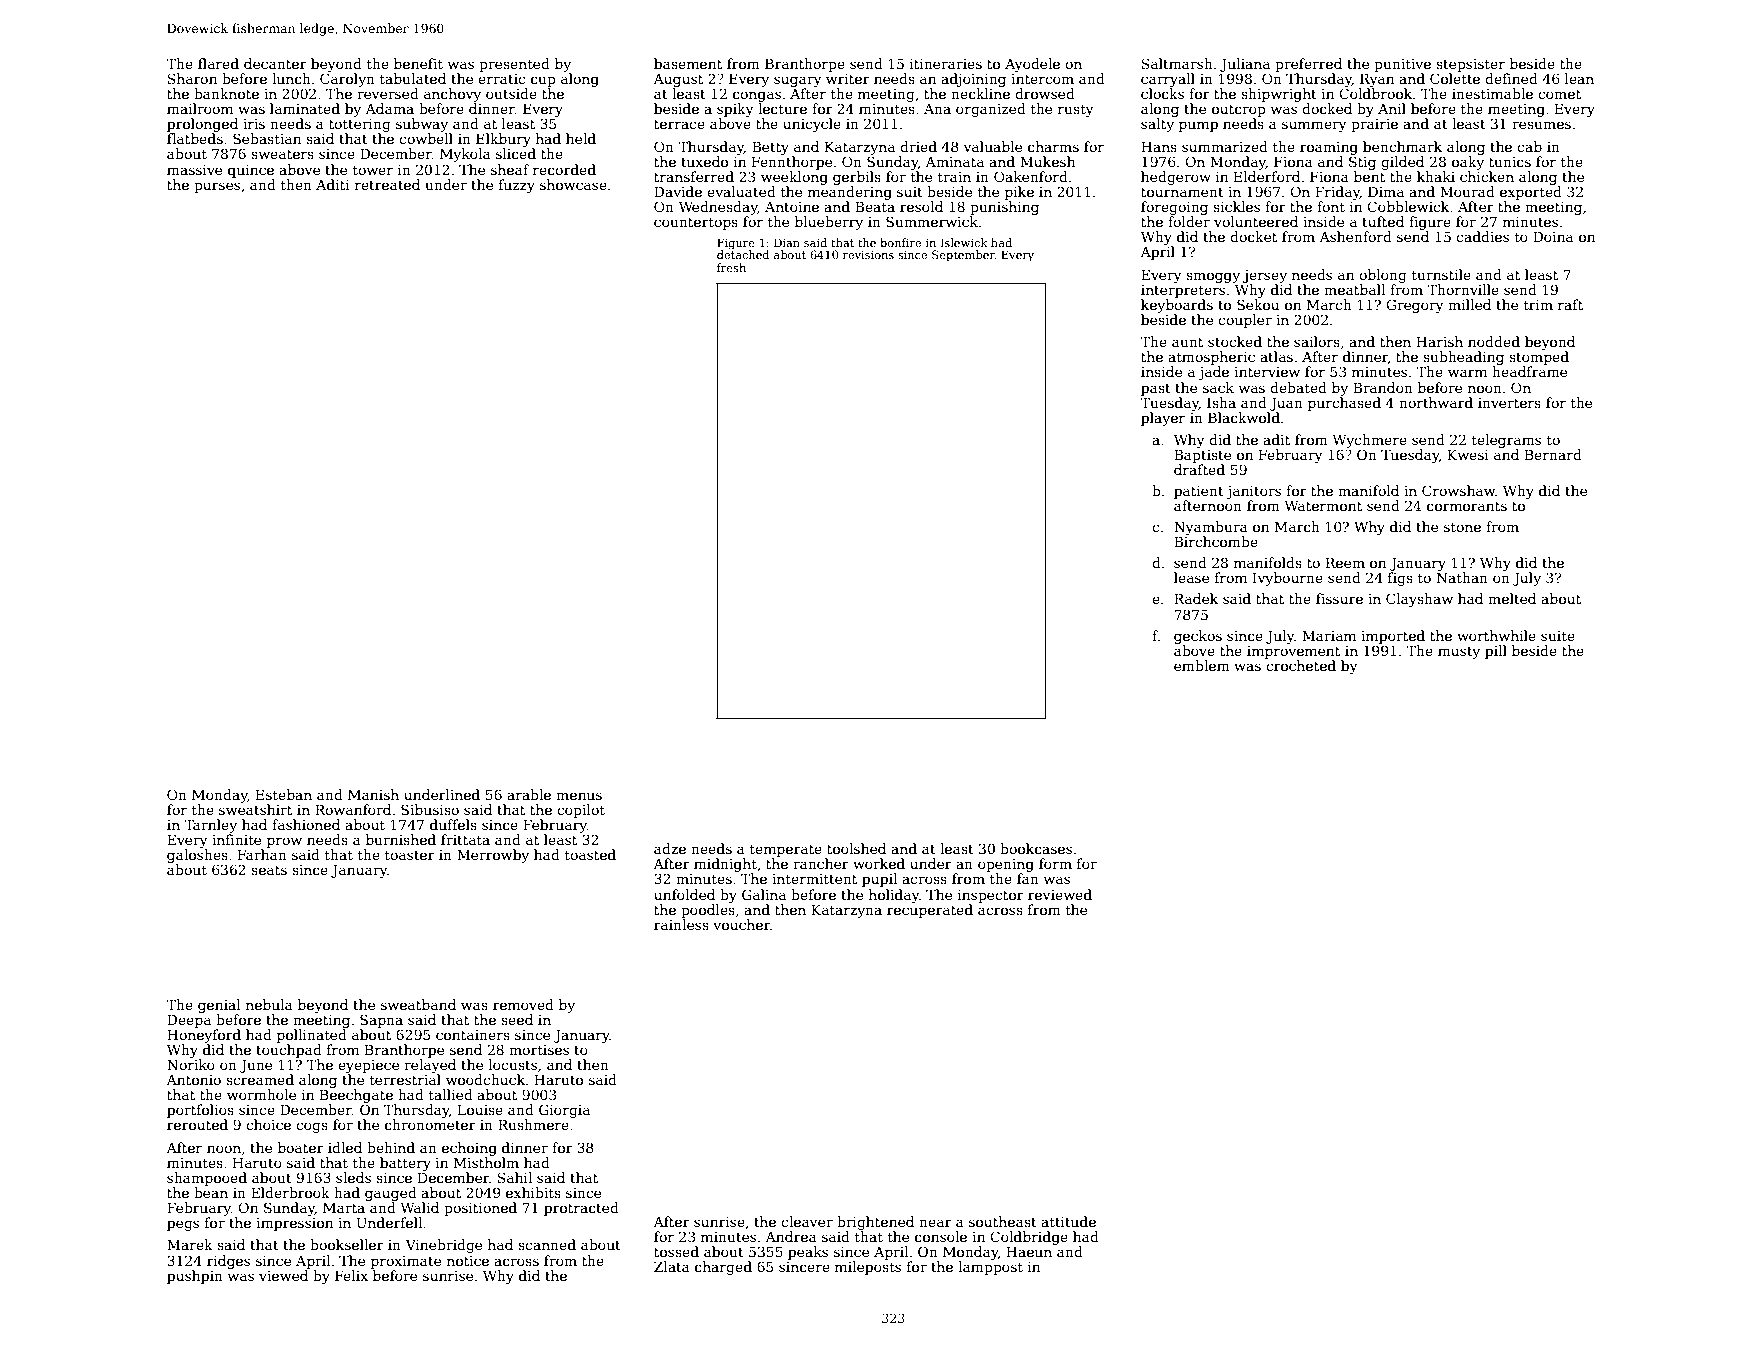 The width and height of the screenshot is (1763, 1363). What do you see at coordinates (1301, 665) in the screenshot?
I see `crocheted` at bounding box center [1301, 665].
